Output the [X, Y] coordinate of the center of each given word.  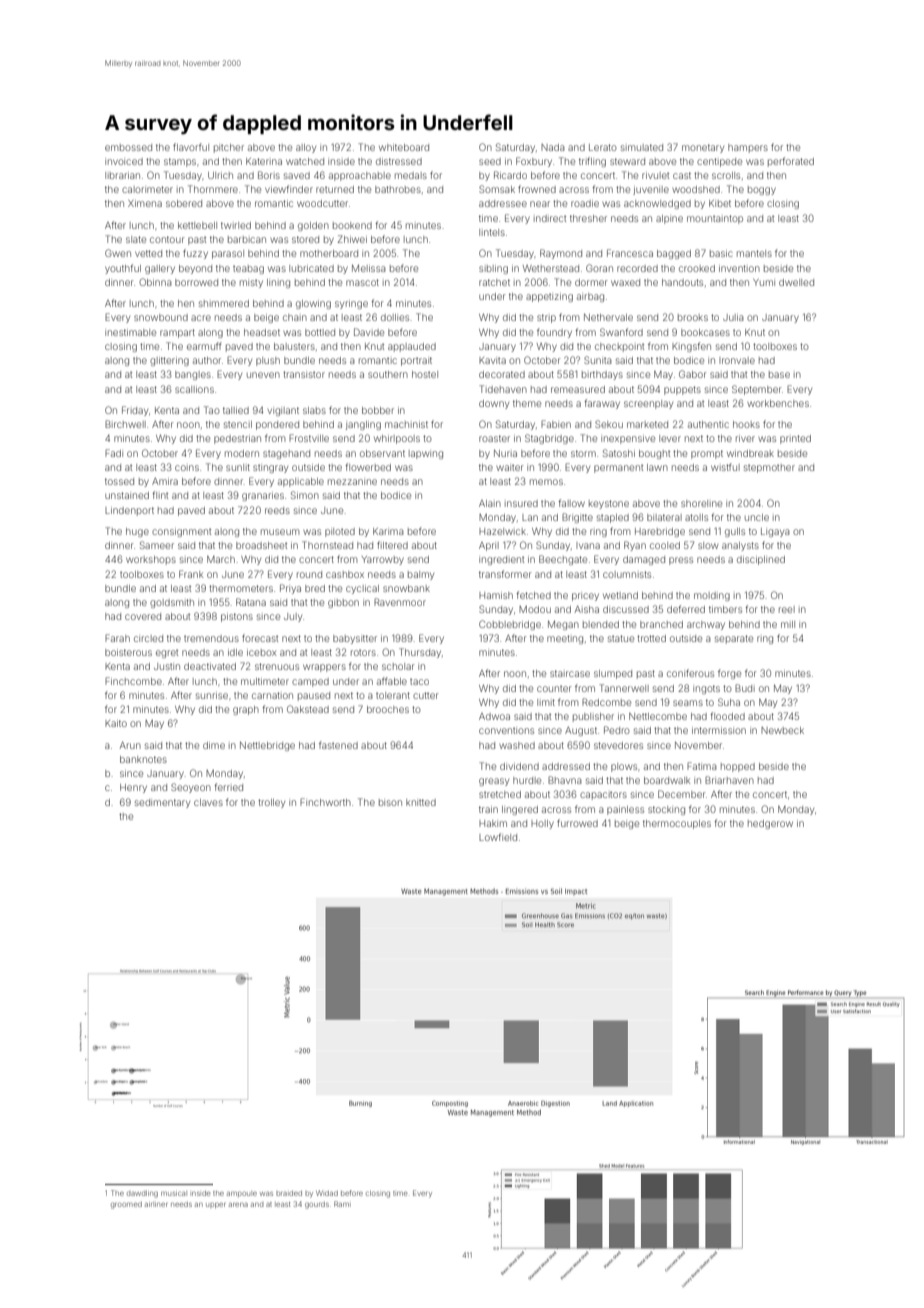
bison [390, 802]
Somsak [497, 189]
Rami [342, 1204]
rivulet [655, 175]
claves [208, 802]
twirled [236, 225]
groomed [126, 1205]
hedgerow [770, 824]
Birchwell [125, 424]
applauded [412, 347]
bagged [674, 254]
